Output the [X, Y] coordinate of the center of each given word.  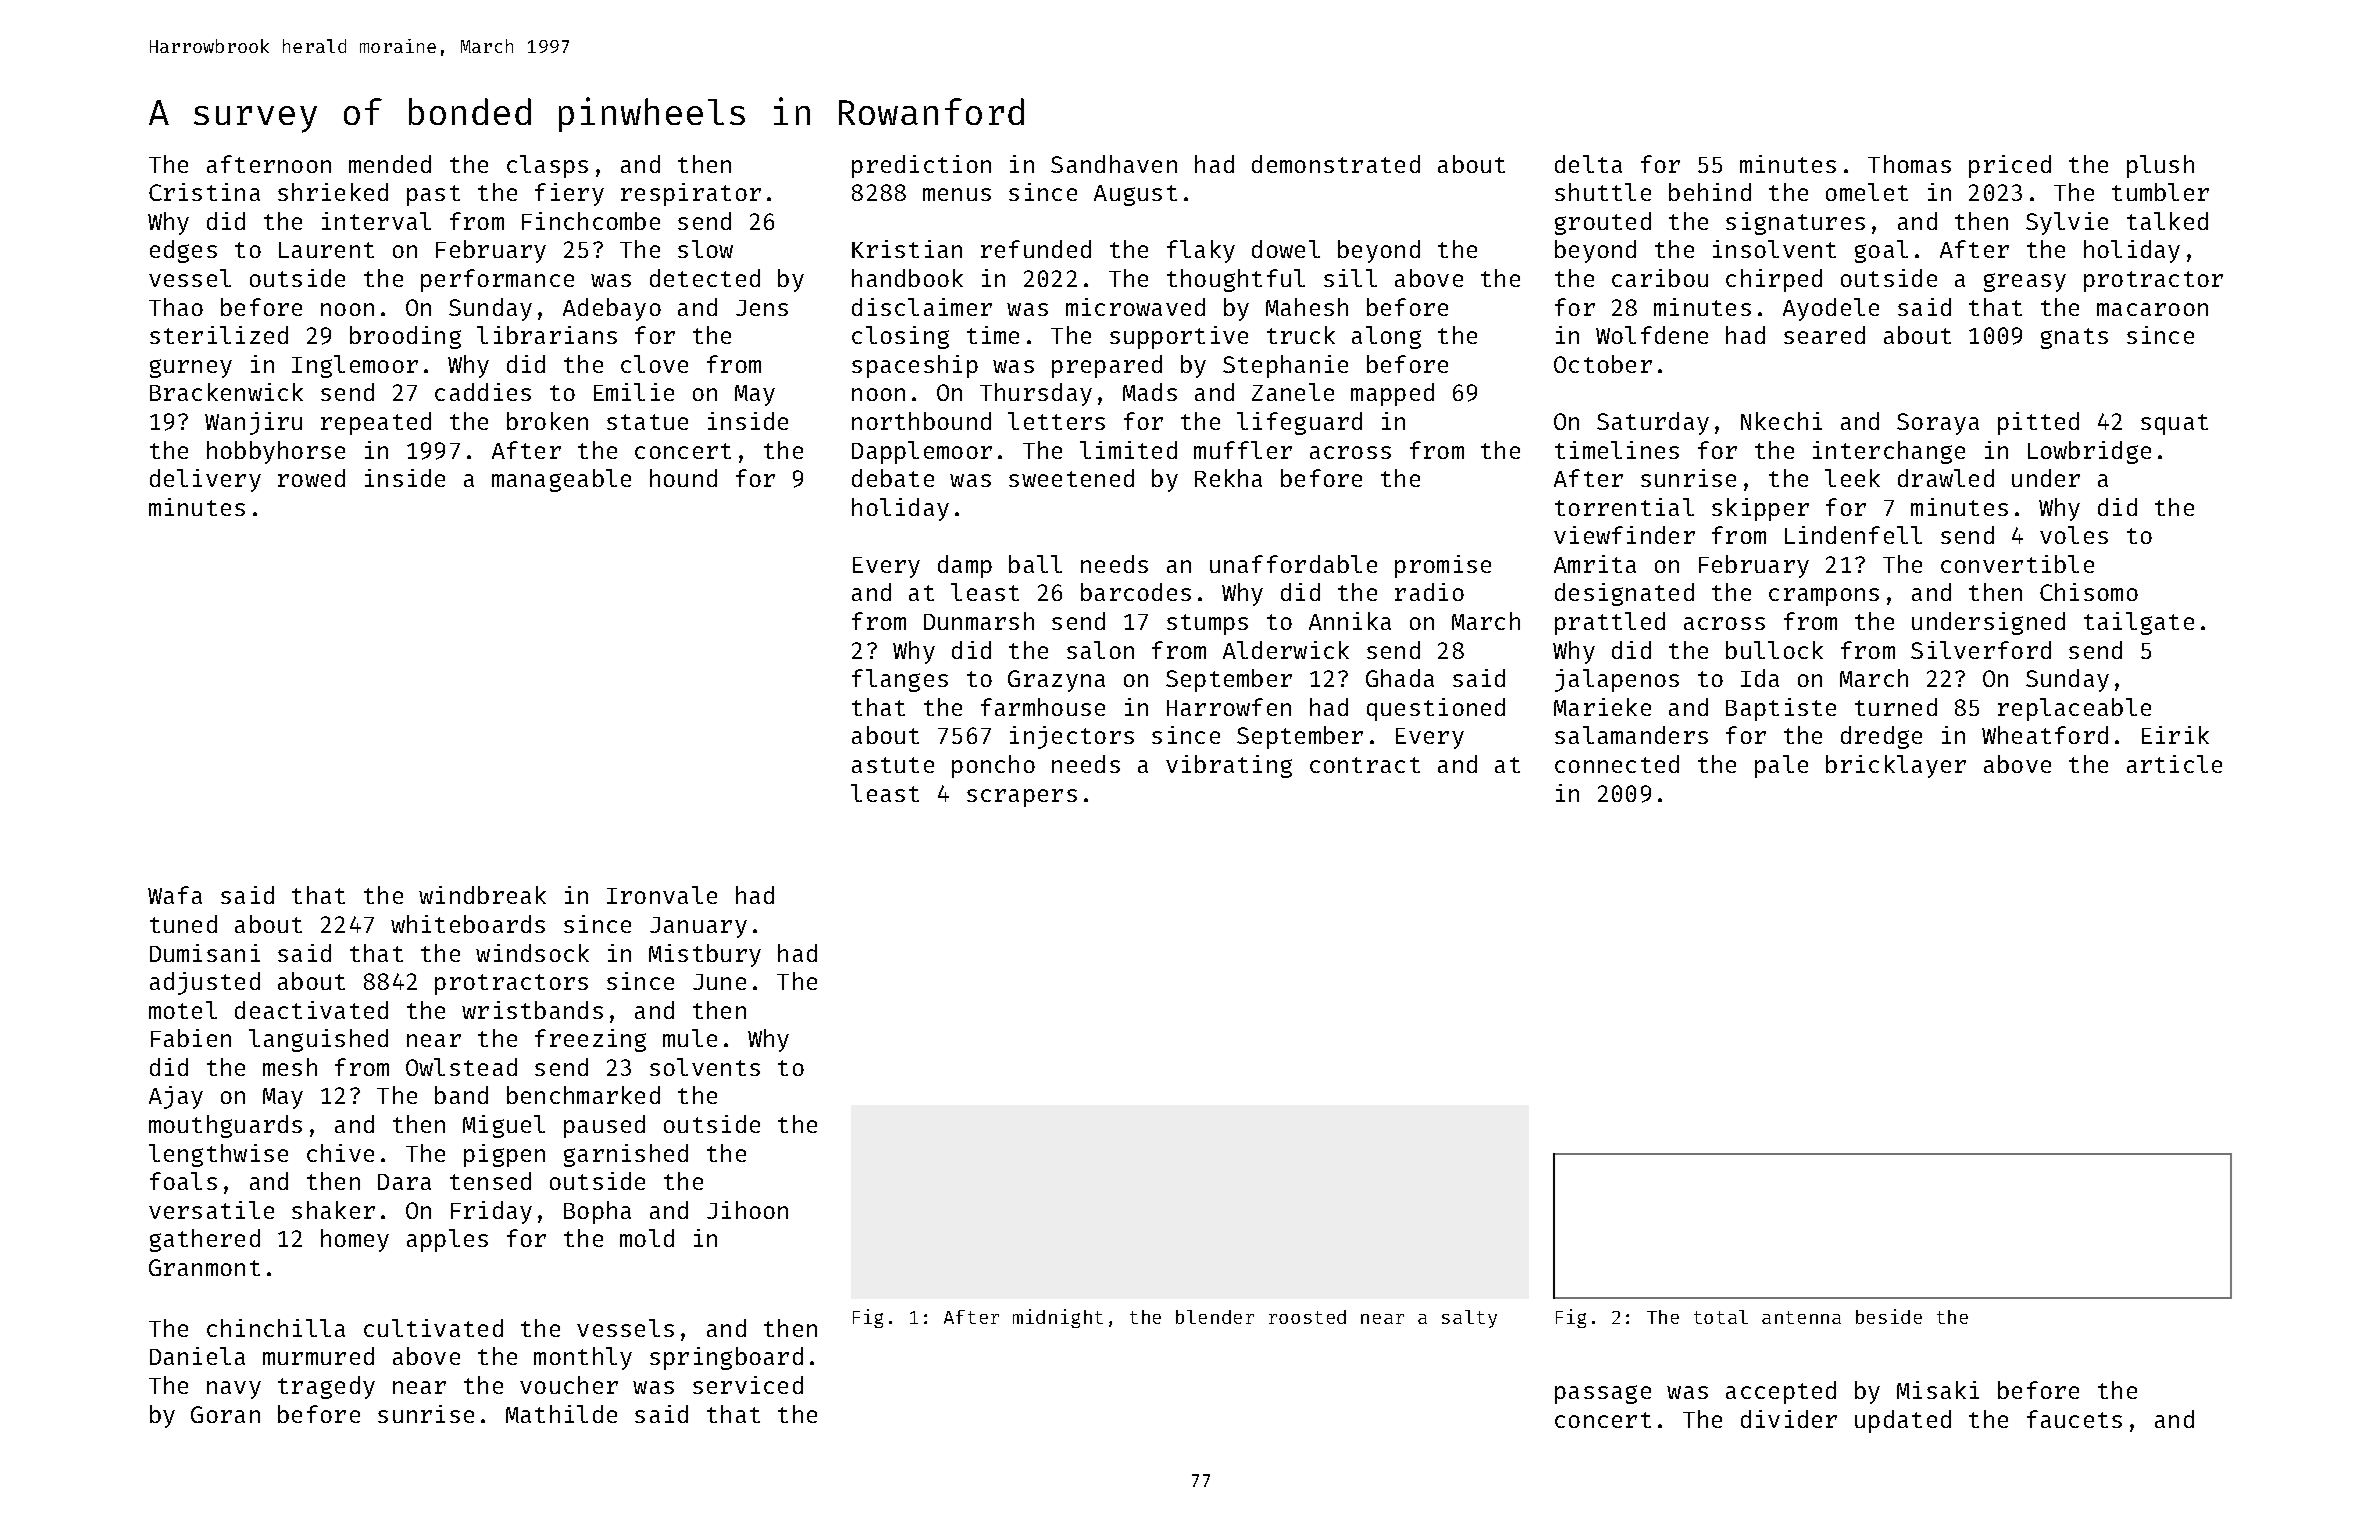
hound [683, 478]
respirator [691, 194]
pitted [2038, 423]
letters [1056, 421]
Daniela [197, 1356]
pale [1781, 766]
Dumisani [205, 953]
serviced [748, 1385]
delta [1588, 164]
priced [2010, 166]
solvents [705, 1067]
